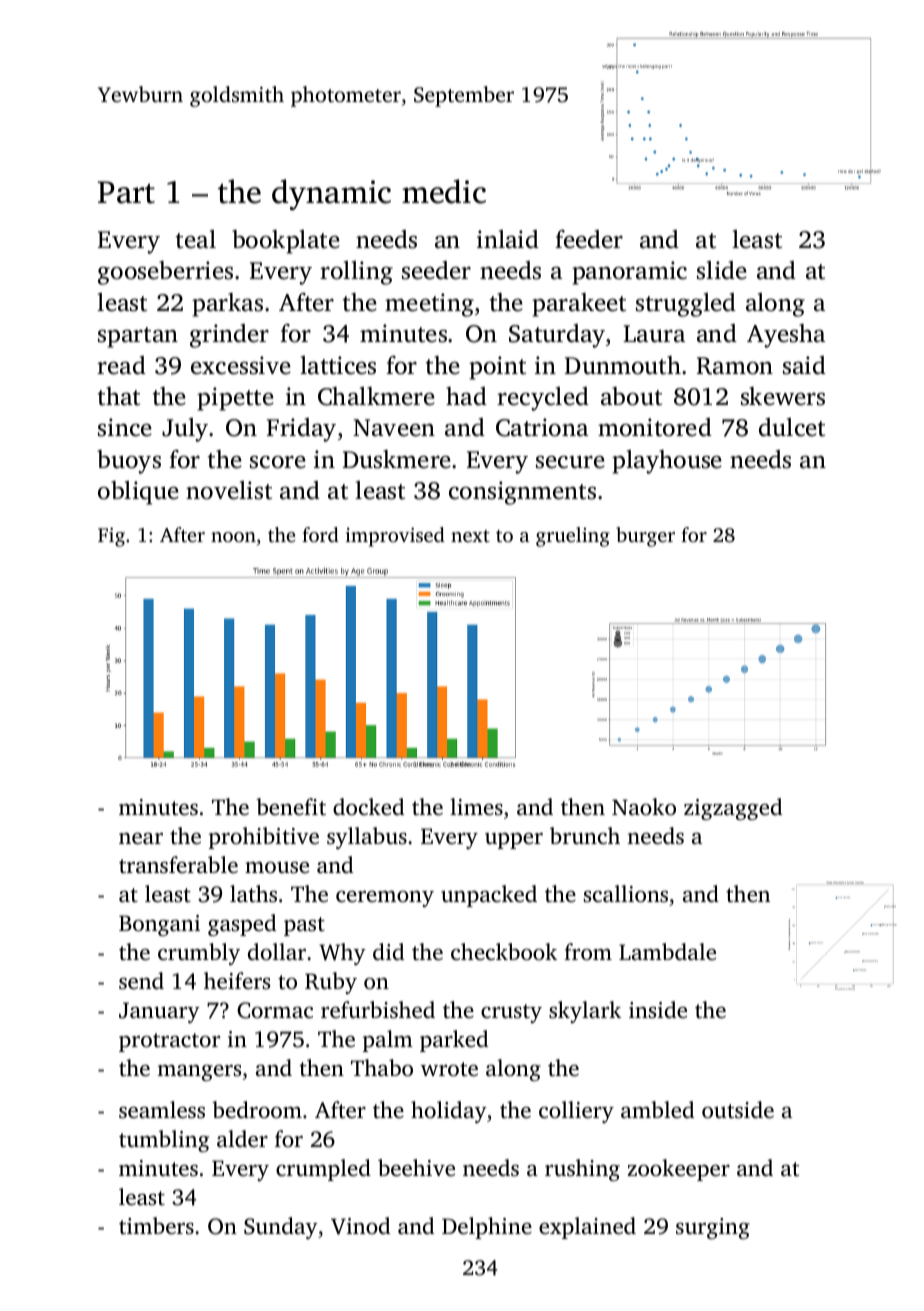  What do you see at coordinates (573, 537) in the screenshot?
I see `grueling` at bounding box center [573, 537].
